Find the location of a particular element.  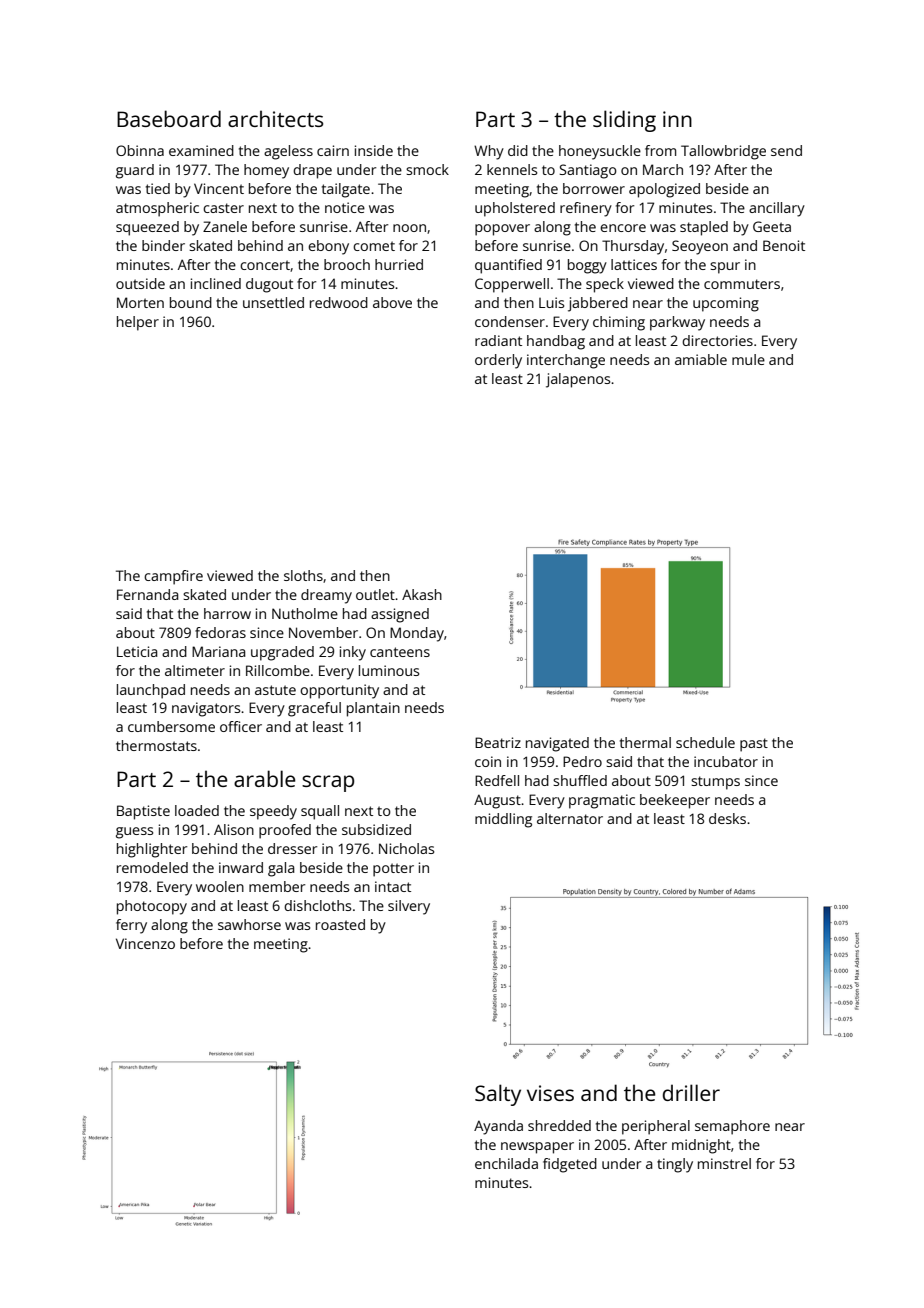

Benoit is located at coordinates (784, 245).
